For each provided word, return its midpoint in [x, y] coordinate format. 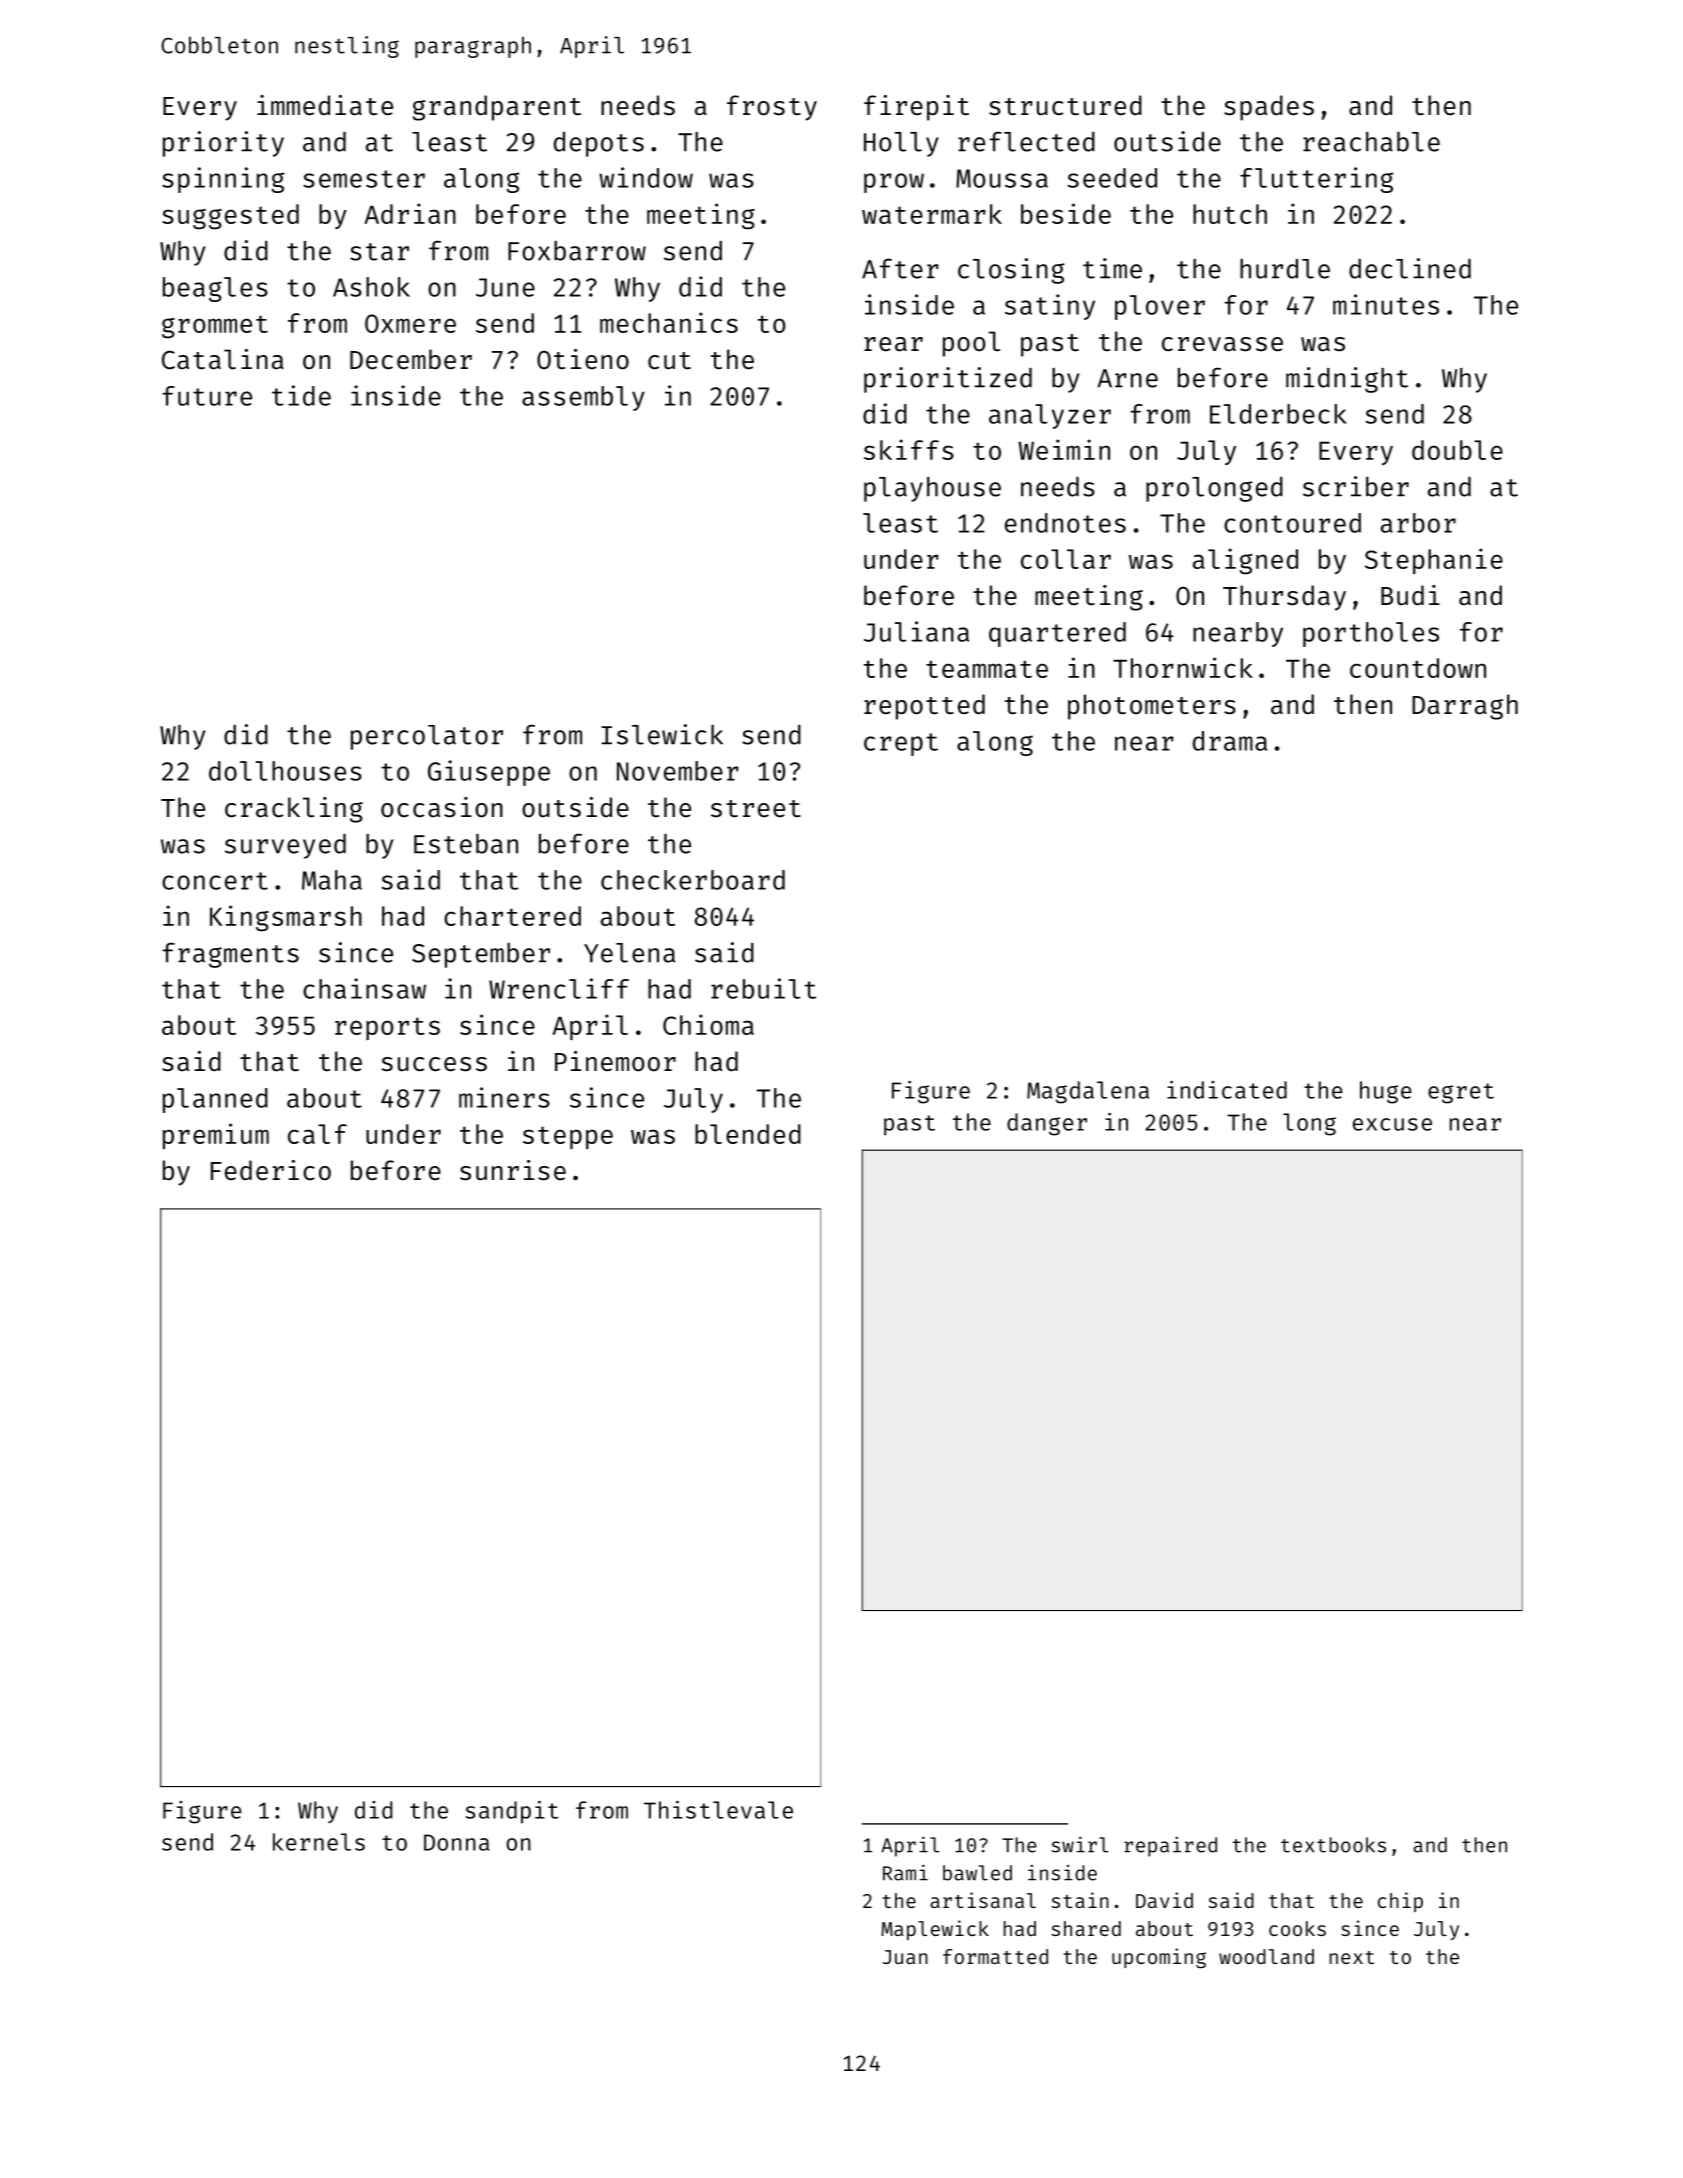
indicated [1227, 1090]
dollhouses [285, 771]
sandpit [512, 1812]
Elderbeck [1278, 414]
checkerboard [693, 880]
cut [669, 361]
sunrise [513, 1170]
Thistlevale [718, 1810]
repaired [1170, 1847]
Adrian [410, 213]
